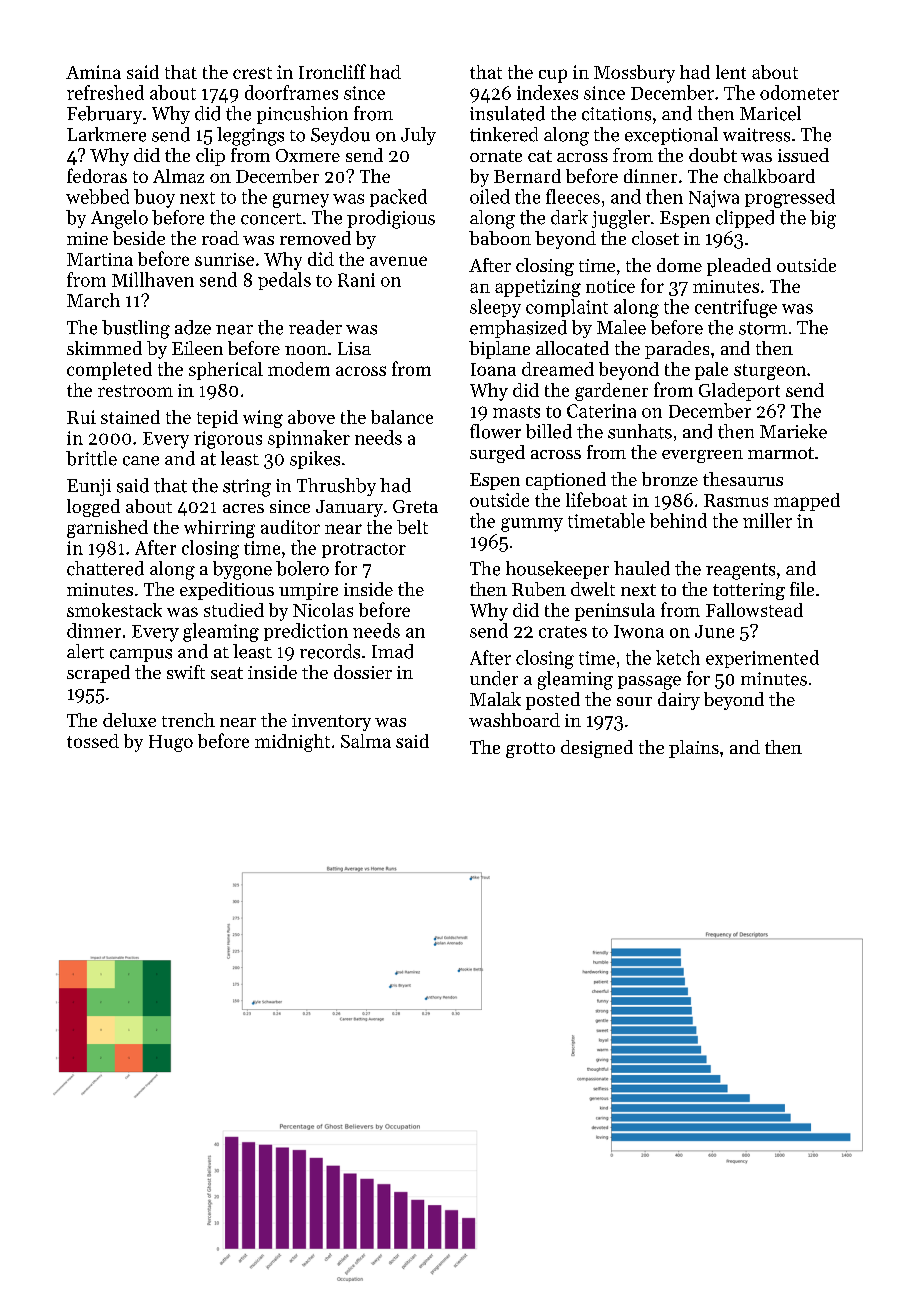 The width and height of the image is (908, 1316). I want to click on Rani, so click(356, 280).
